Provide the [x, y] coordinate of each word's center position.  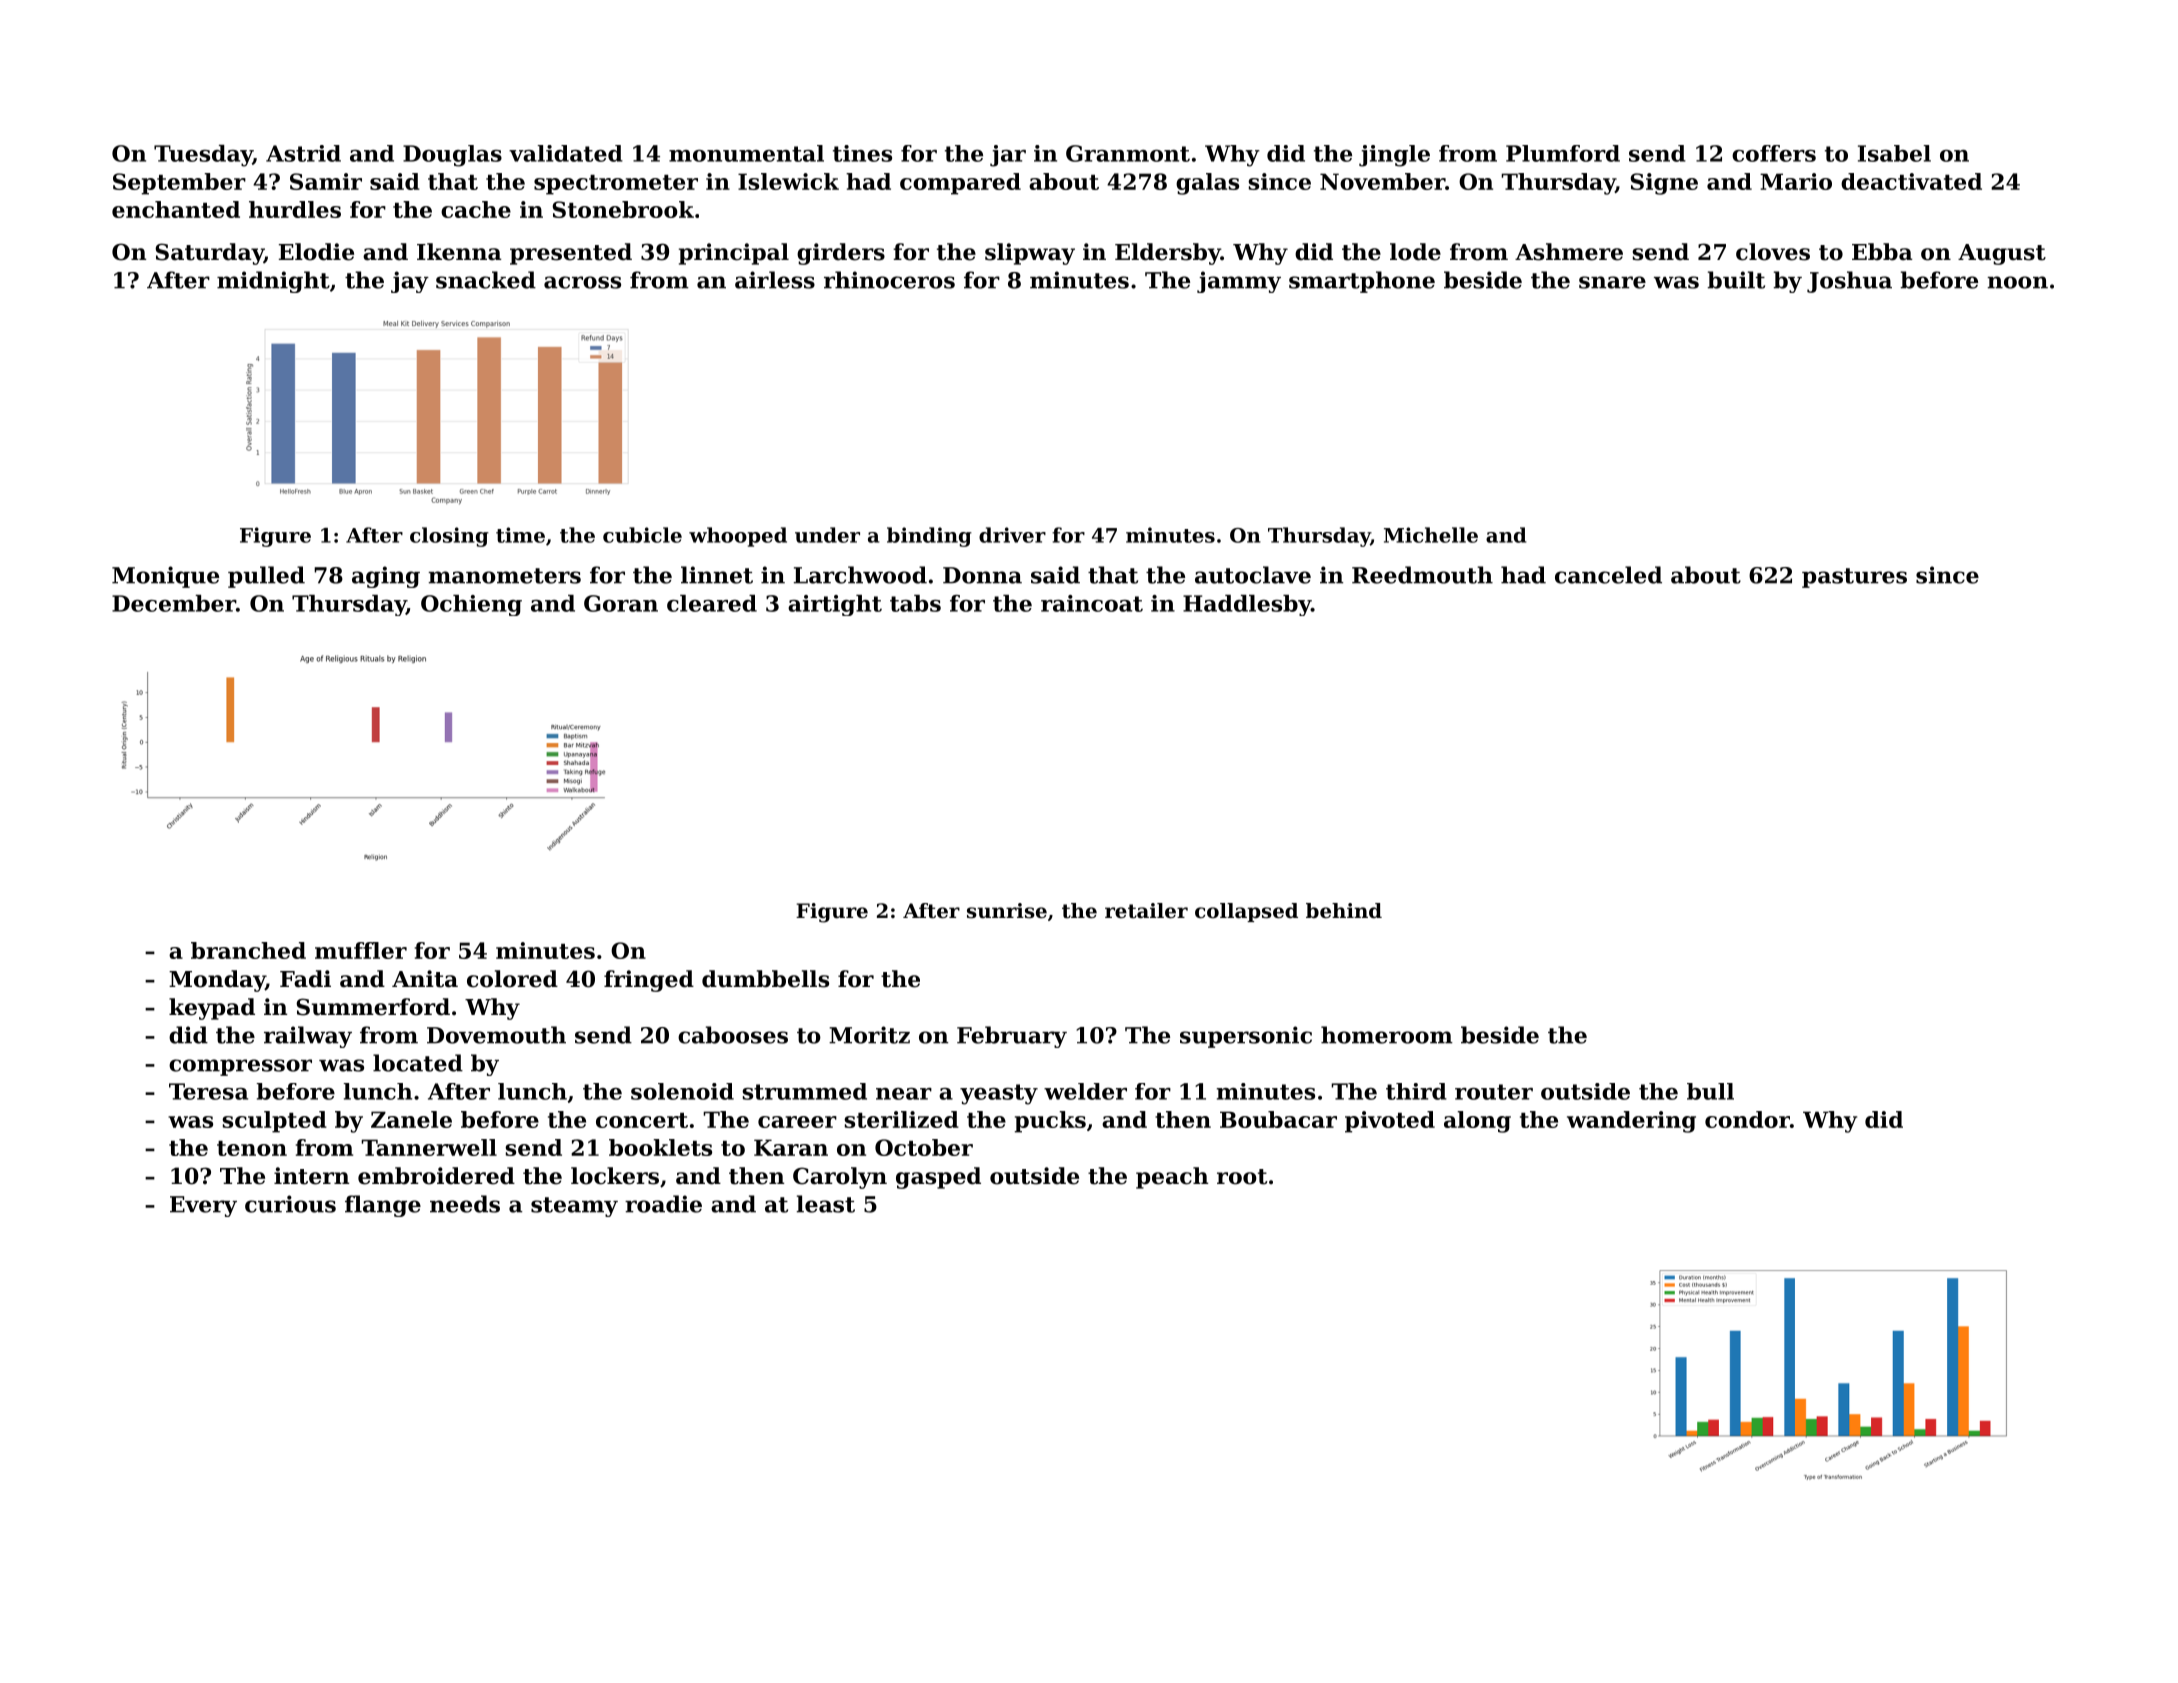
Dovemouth [496, 1035]
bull [1710, 1091]
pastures [1854, 578]
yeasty [999, 1094]
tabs [915, 603]
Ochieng [471, 605]
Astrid [303, 153]
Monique [165, 577]
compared [960, 184]
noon [2017, 282]
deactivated [1911, 181]
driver [1012, 535]
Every [203, 1206]
